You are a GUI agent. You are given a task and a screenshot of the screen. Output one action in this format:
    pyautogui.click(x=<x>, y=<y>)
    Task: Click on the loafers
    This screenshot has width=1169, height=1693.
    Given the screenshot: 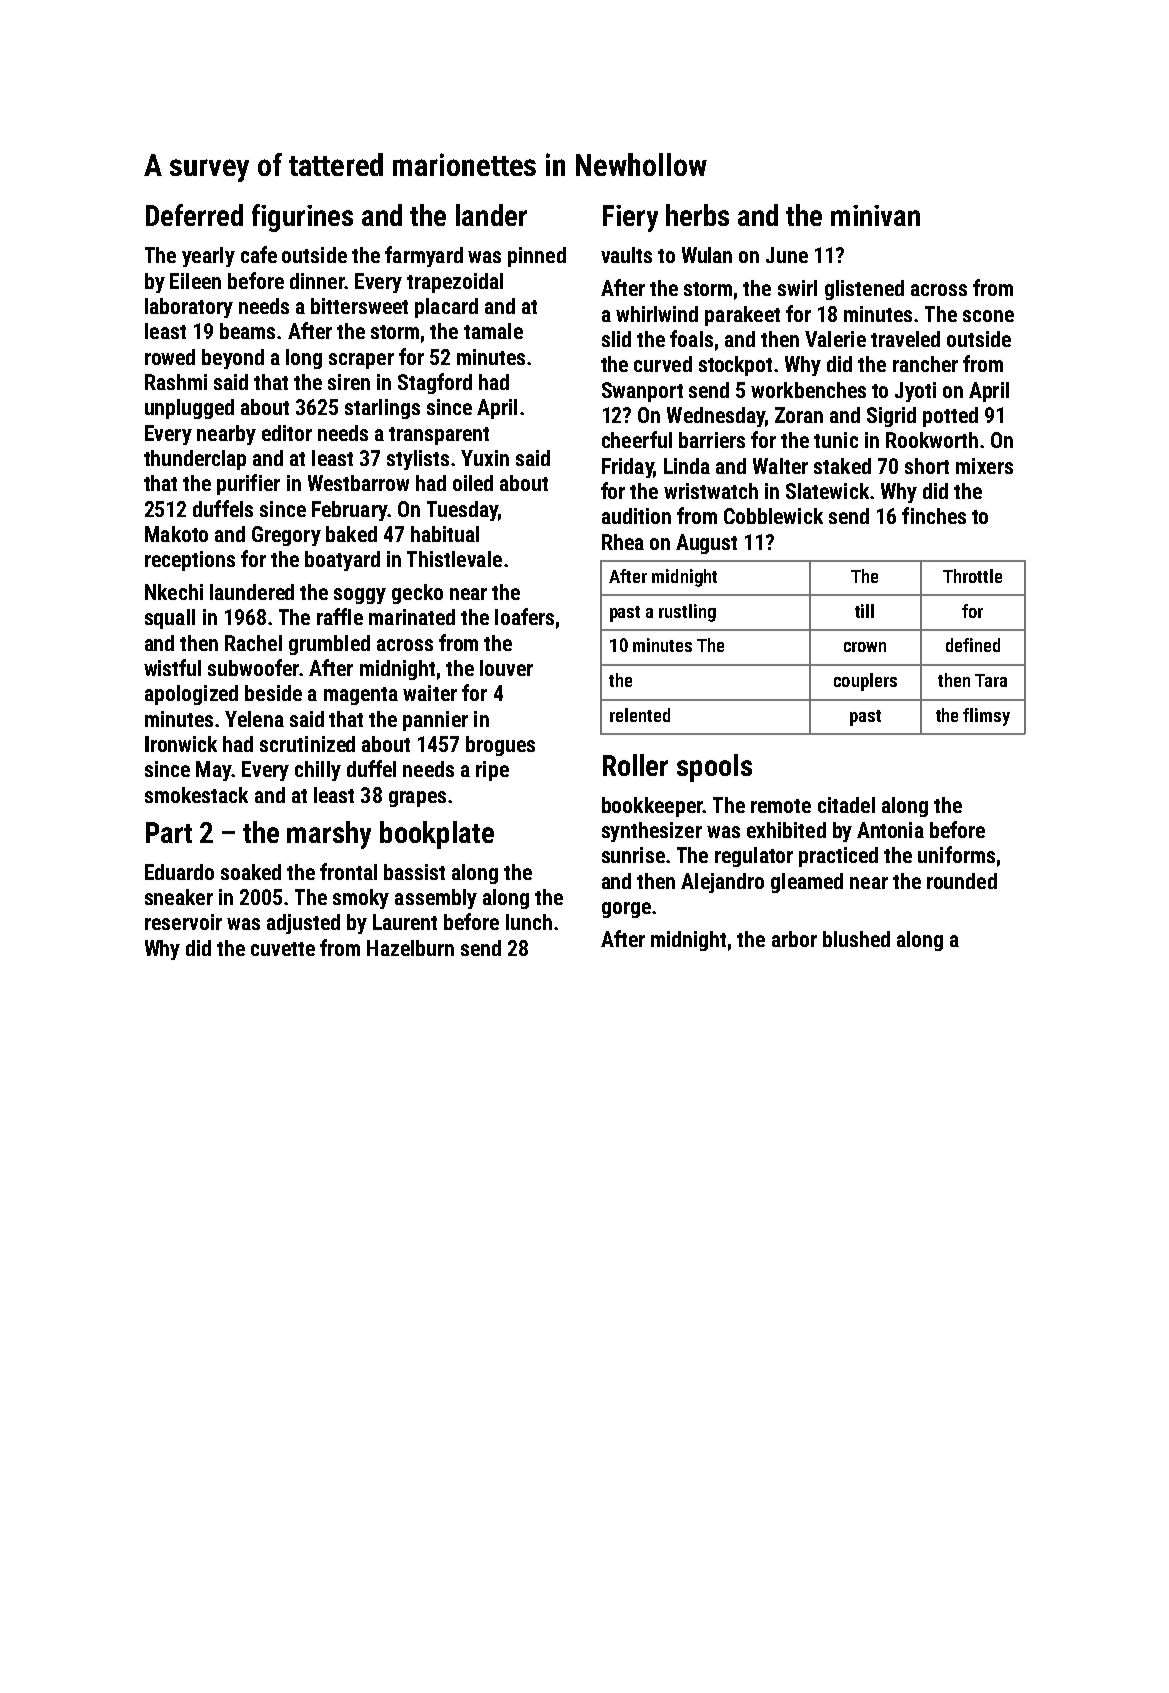 What is the action you would take?
    pyautogui.click(x=524, y=616)
